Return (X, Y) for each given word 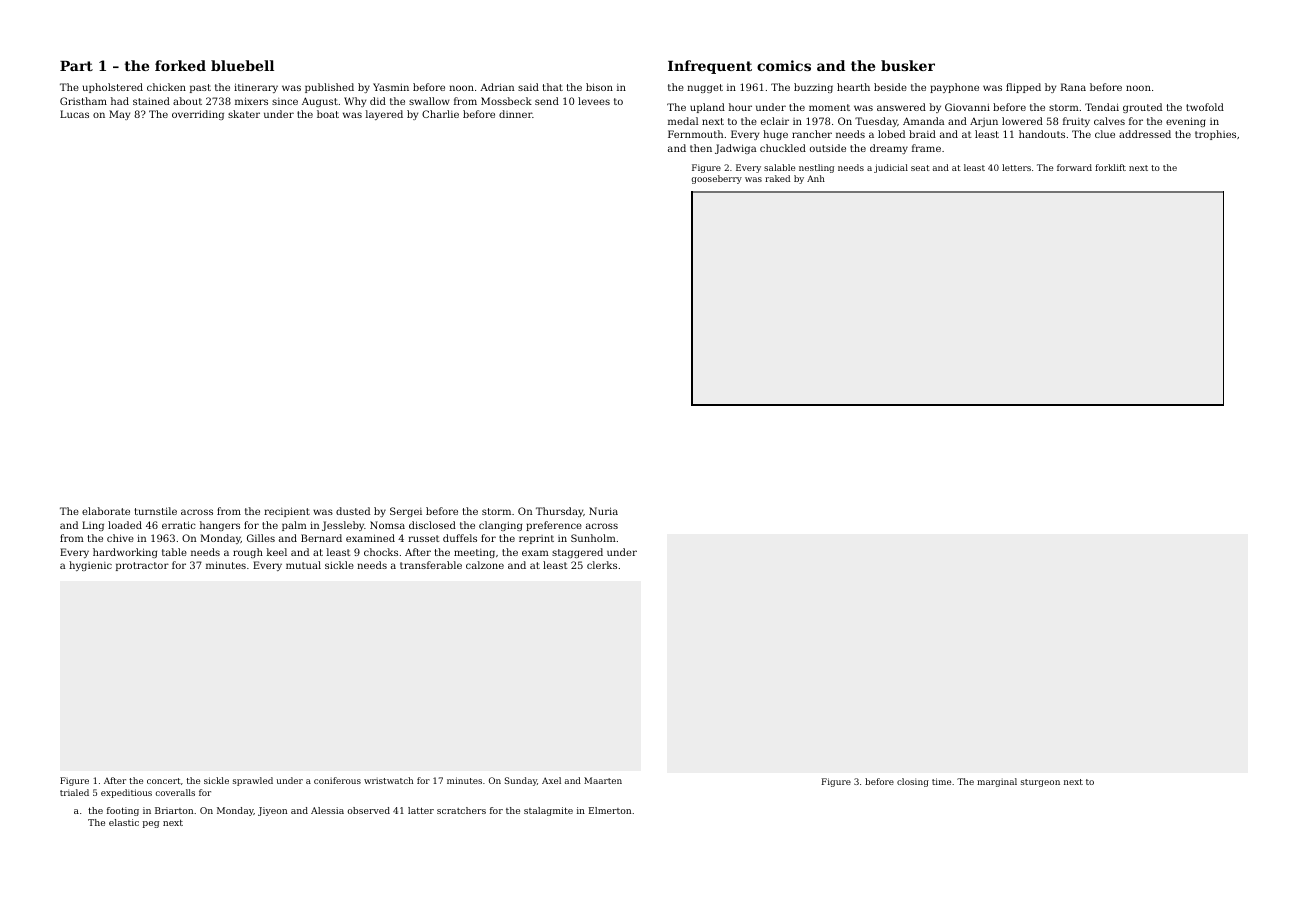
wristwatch (388, 780)
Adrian (497, 87)
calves (1109, 121)
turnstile (156, 511)
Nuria (603, 511)
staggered (577, 553)
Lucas (74, 114)
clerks (602, 565)
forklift (1110, 167)
